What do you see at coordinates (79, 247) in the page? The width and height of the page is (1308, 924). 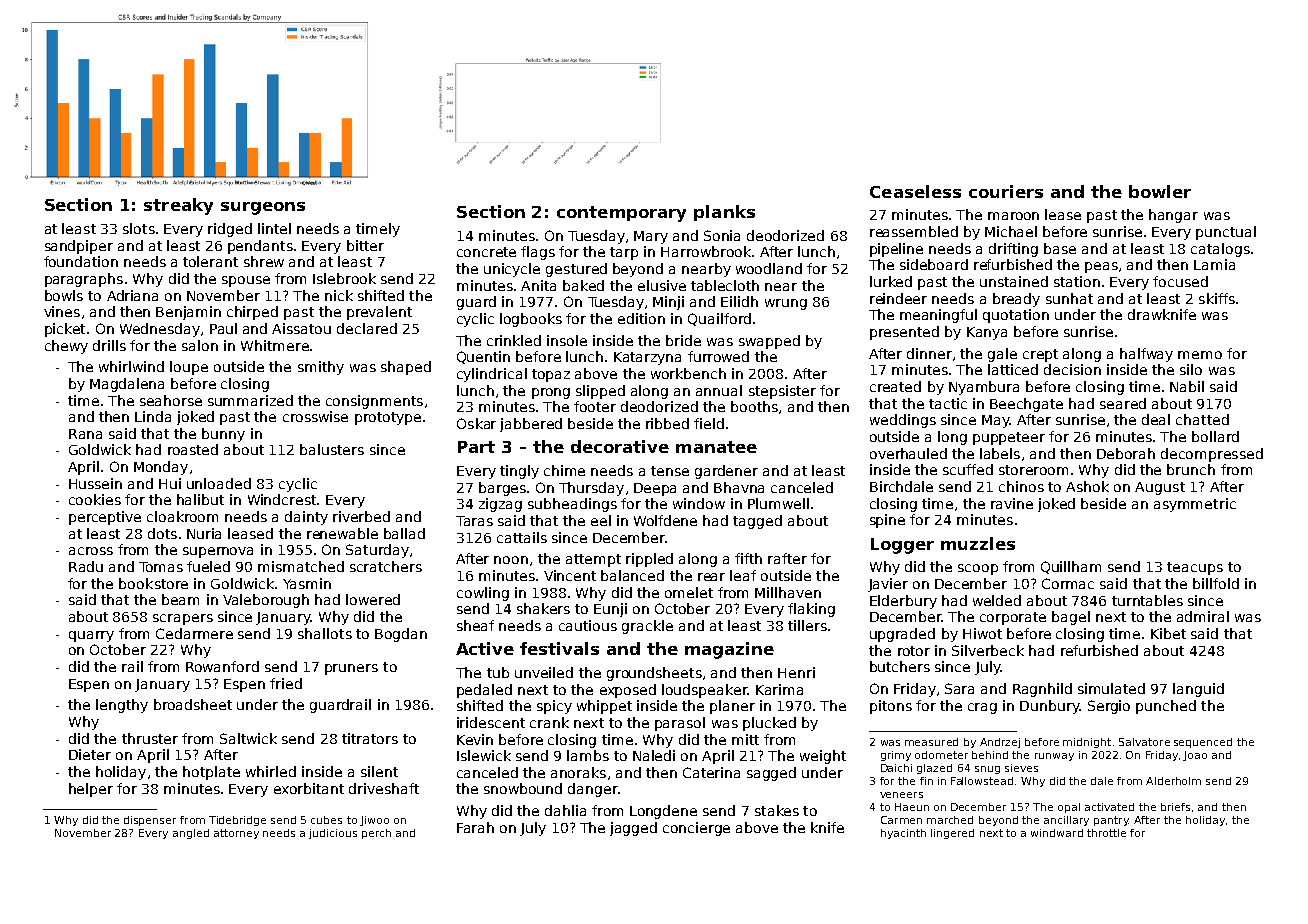 I see `sandpiper` at bounding box center [79, 247].
